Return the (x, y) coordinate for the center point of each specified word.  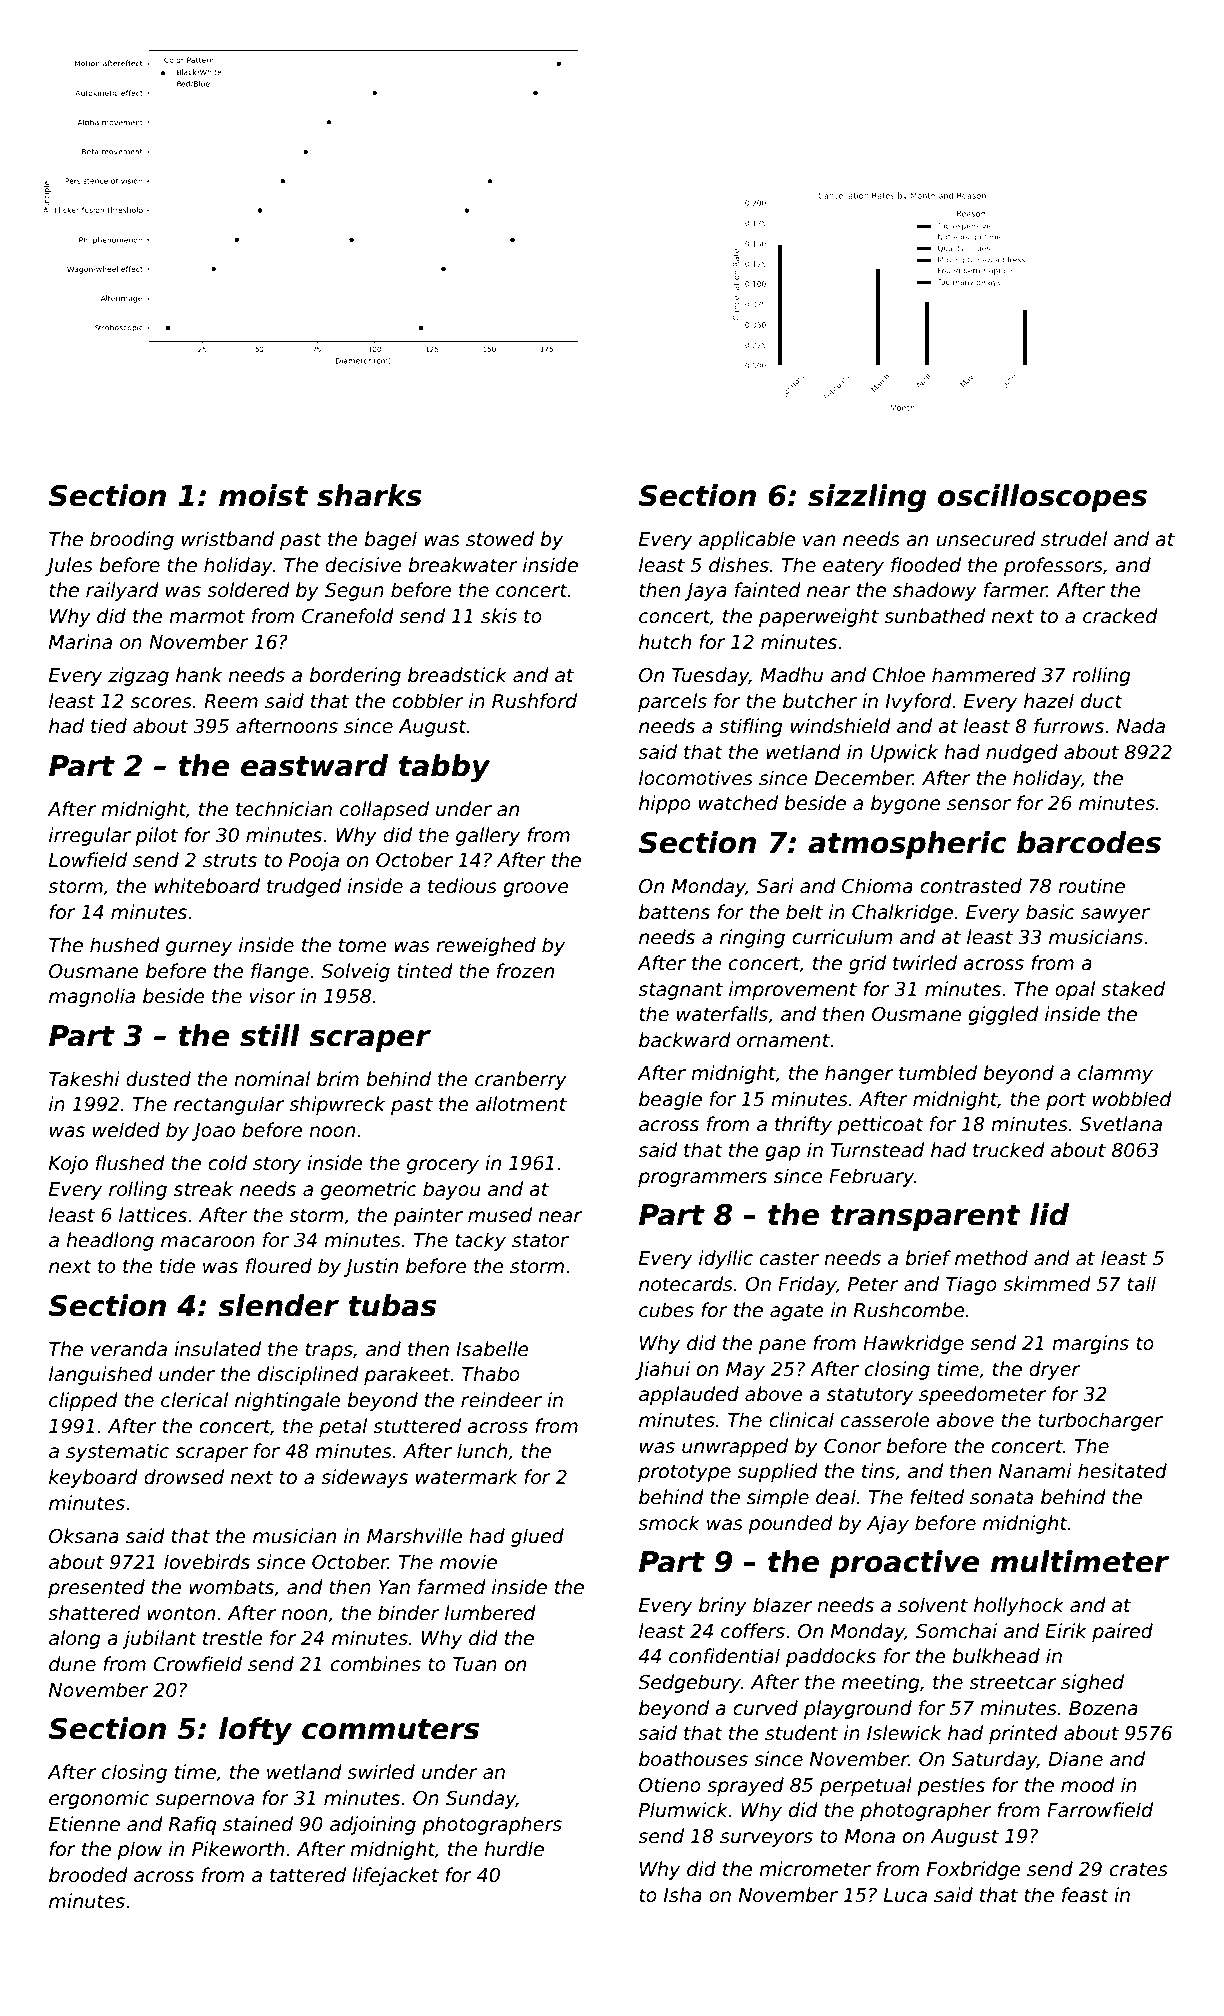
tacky (480, 1241)
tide (177, 1266)
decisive (363, 565)
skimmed (1047, 1284)
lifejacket (395, 1876)
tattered (308, 1875)
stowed (500, 539)
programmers (702, 1179)
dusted (158, 1079)
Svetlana (1121, 1124)
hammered (984, 675)
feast (1085, 1895)
